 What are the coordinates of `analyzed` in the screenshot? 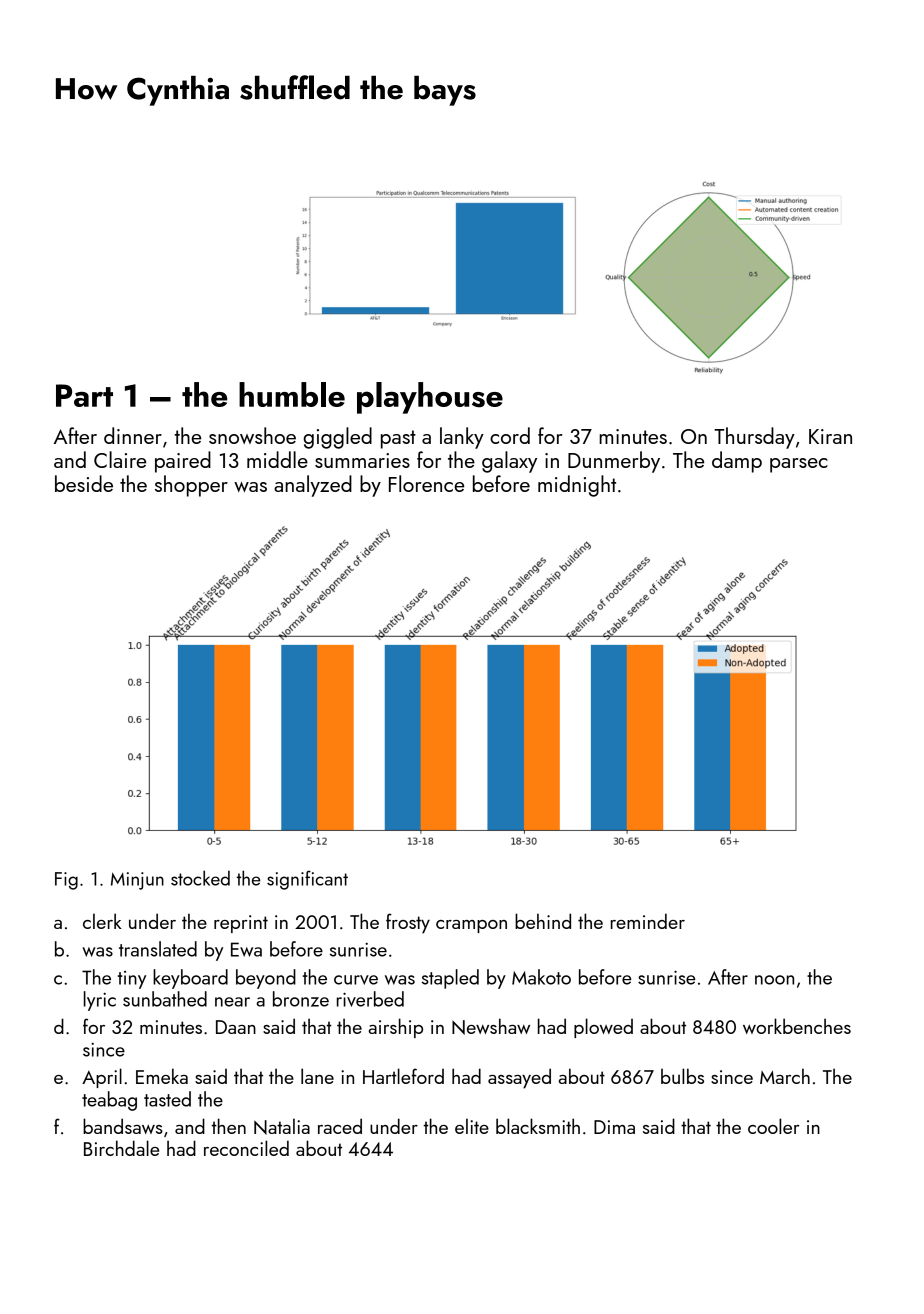 It's located at (313, 486).
